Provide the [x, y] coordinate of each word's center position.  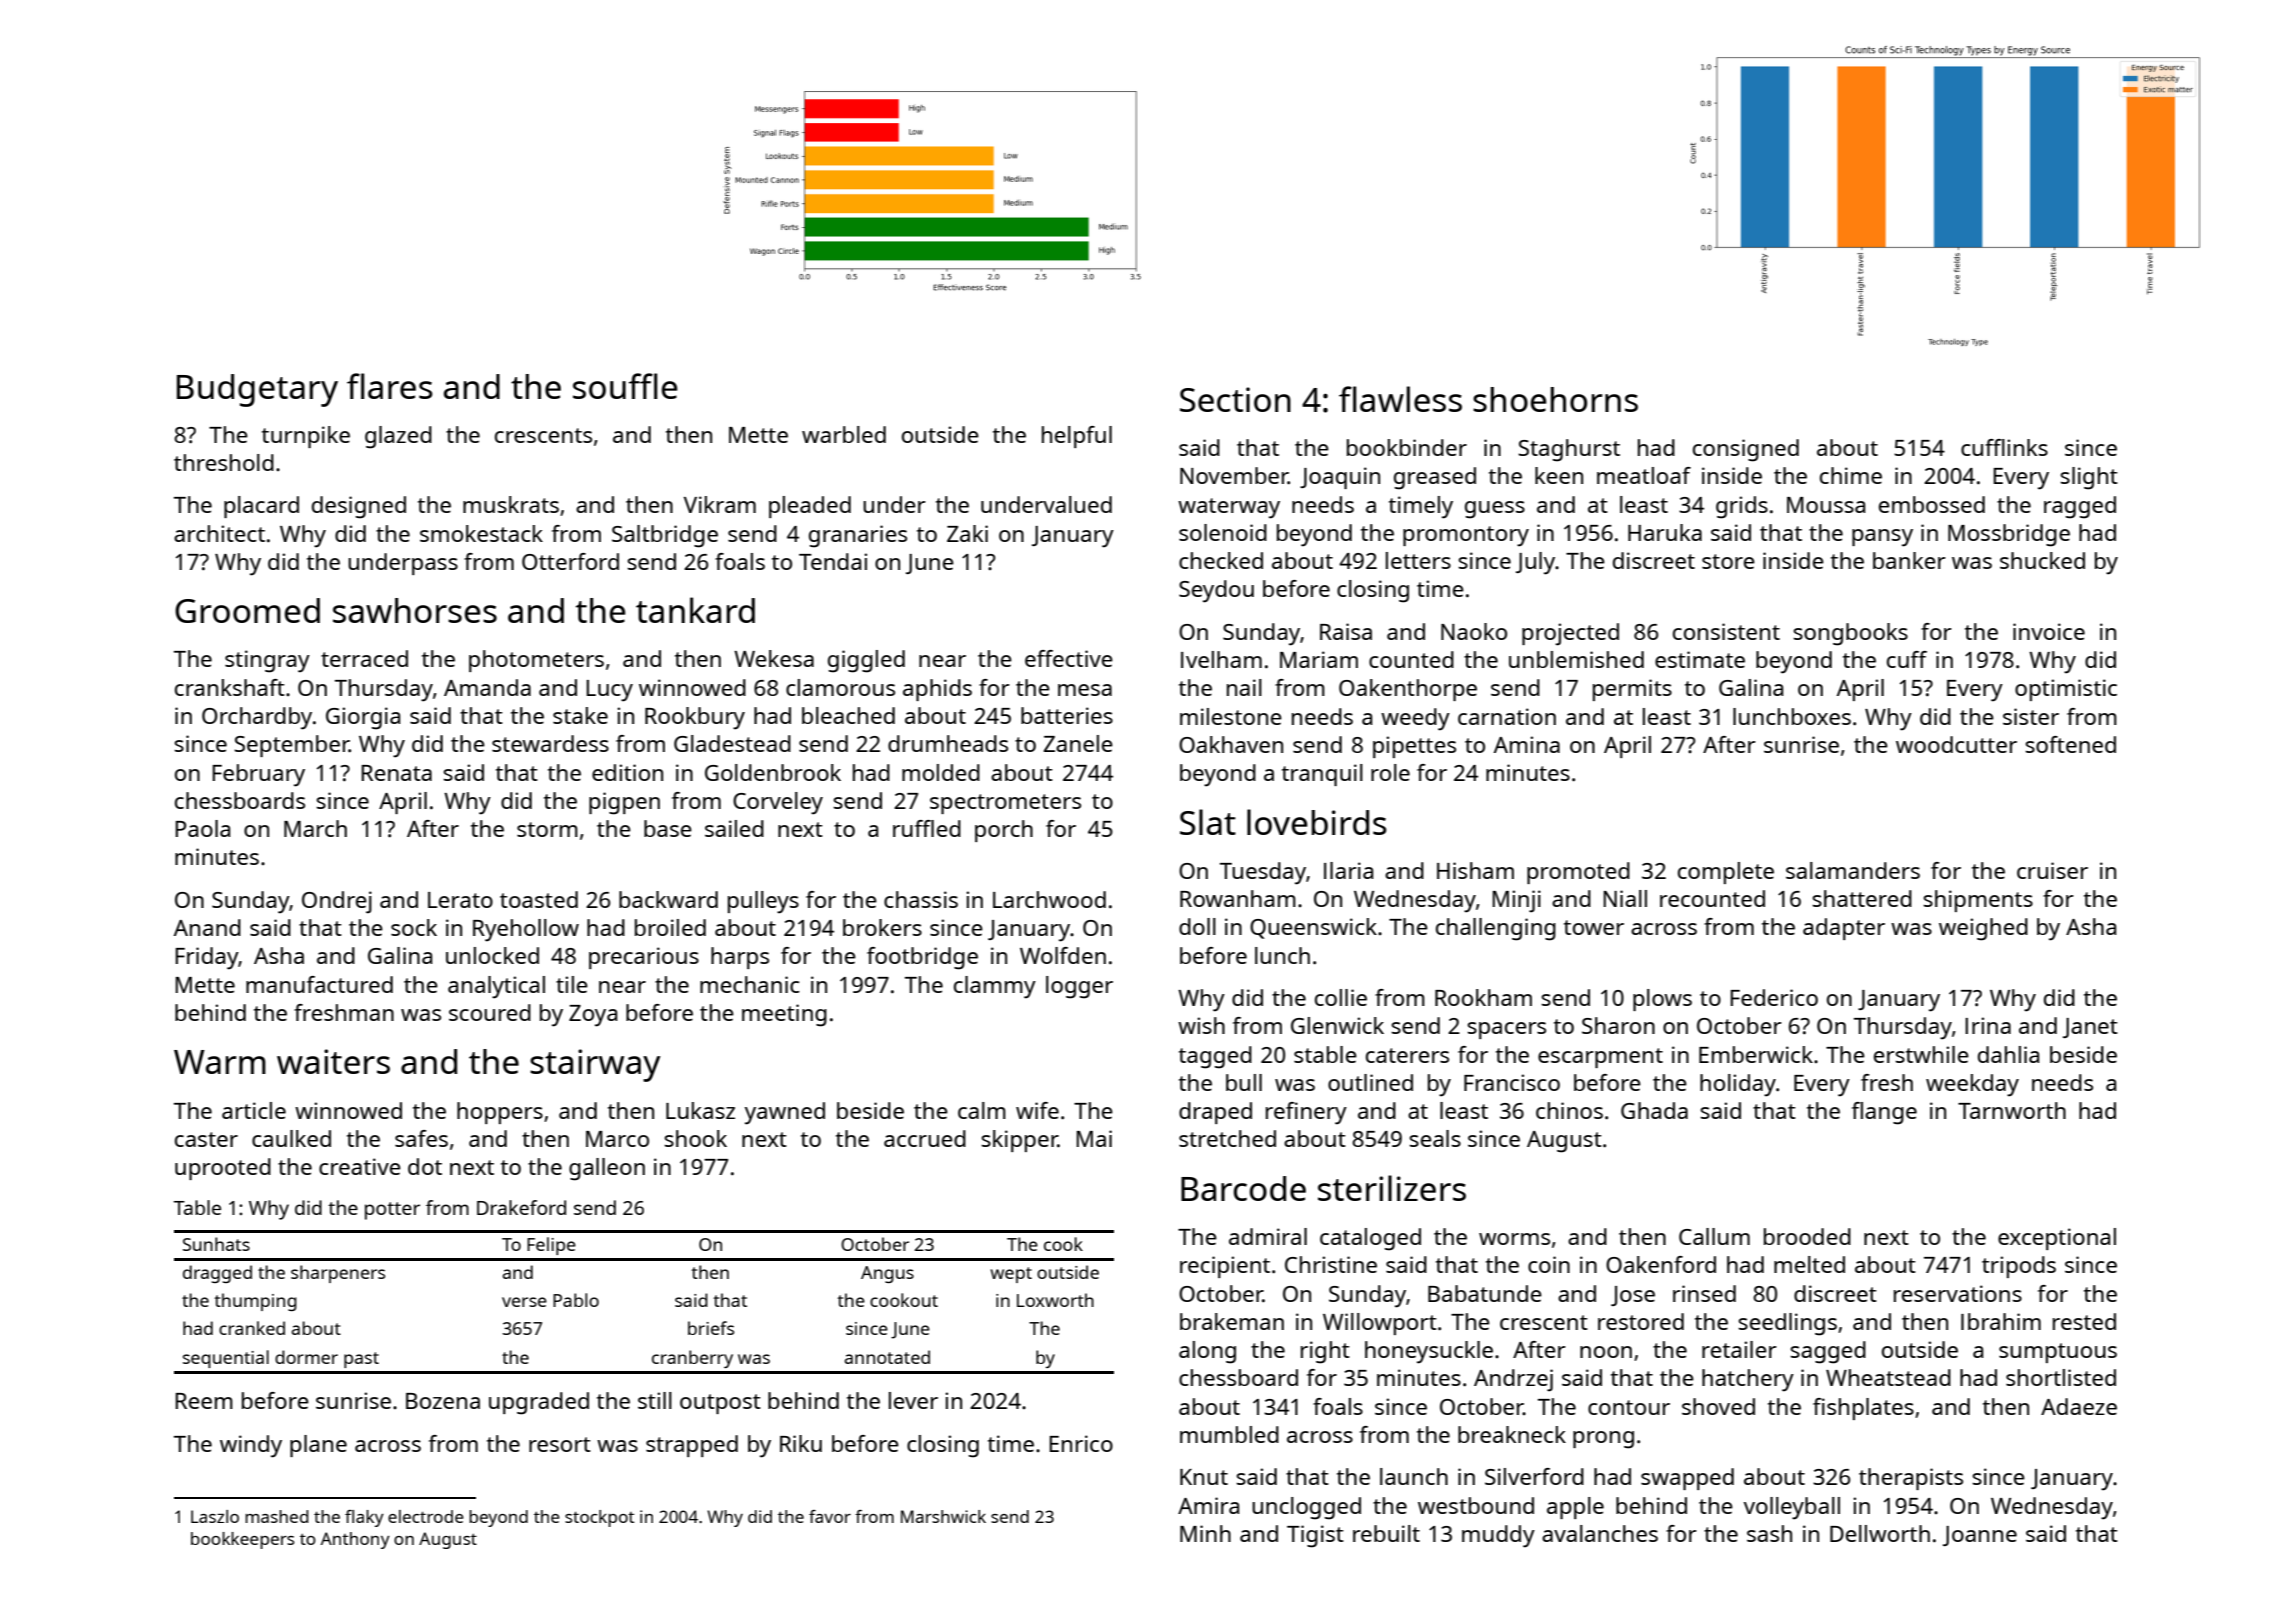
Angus [887, 1274]
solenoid [1223, 532]
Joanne [1980, 1536]
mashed [277, 1516]
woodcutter [1956, 744]
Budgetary [257, 390]
